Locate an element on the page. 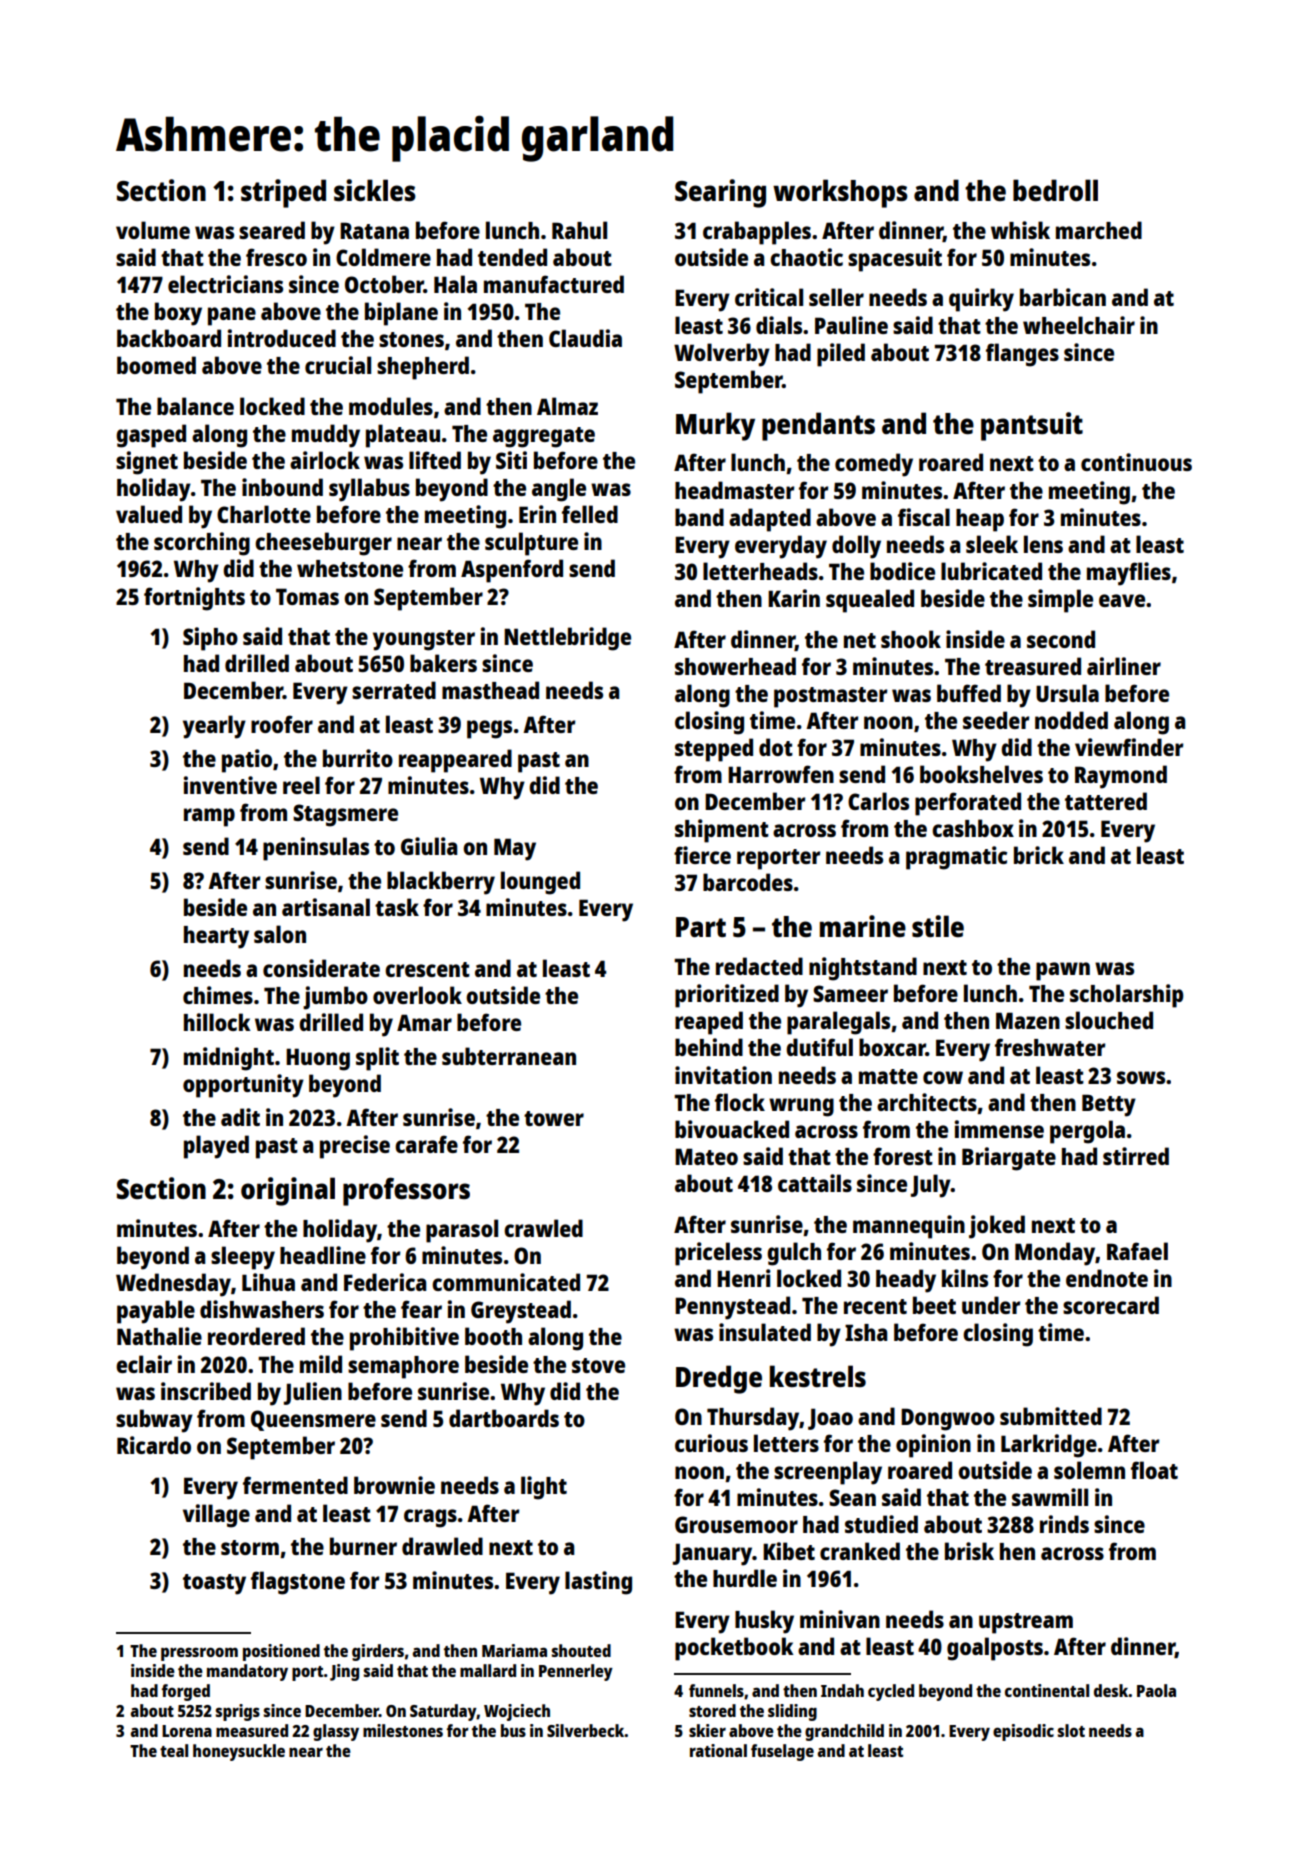 The image size is (1311, 1855). Searing is located at coordinates (720, 193).
